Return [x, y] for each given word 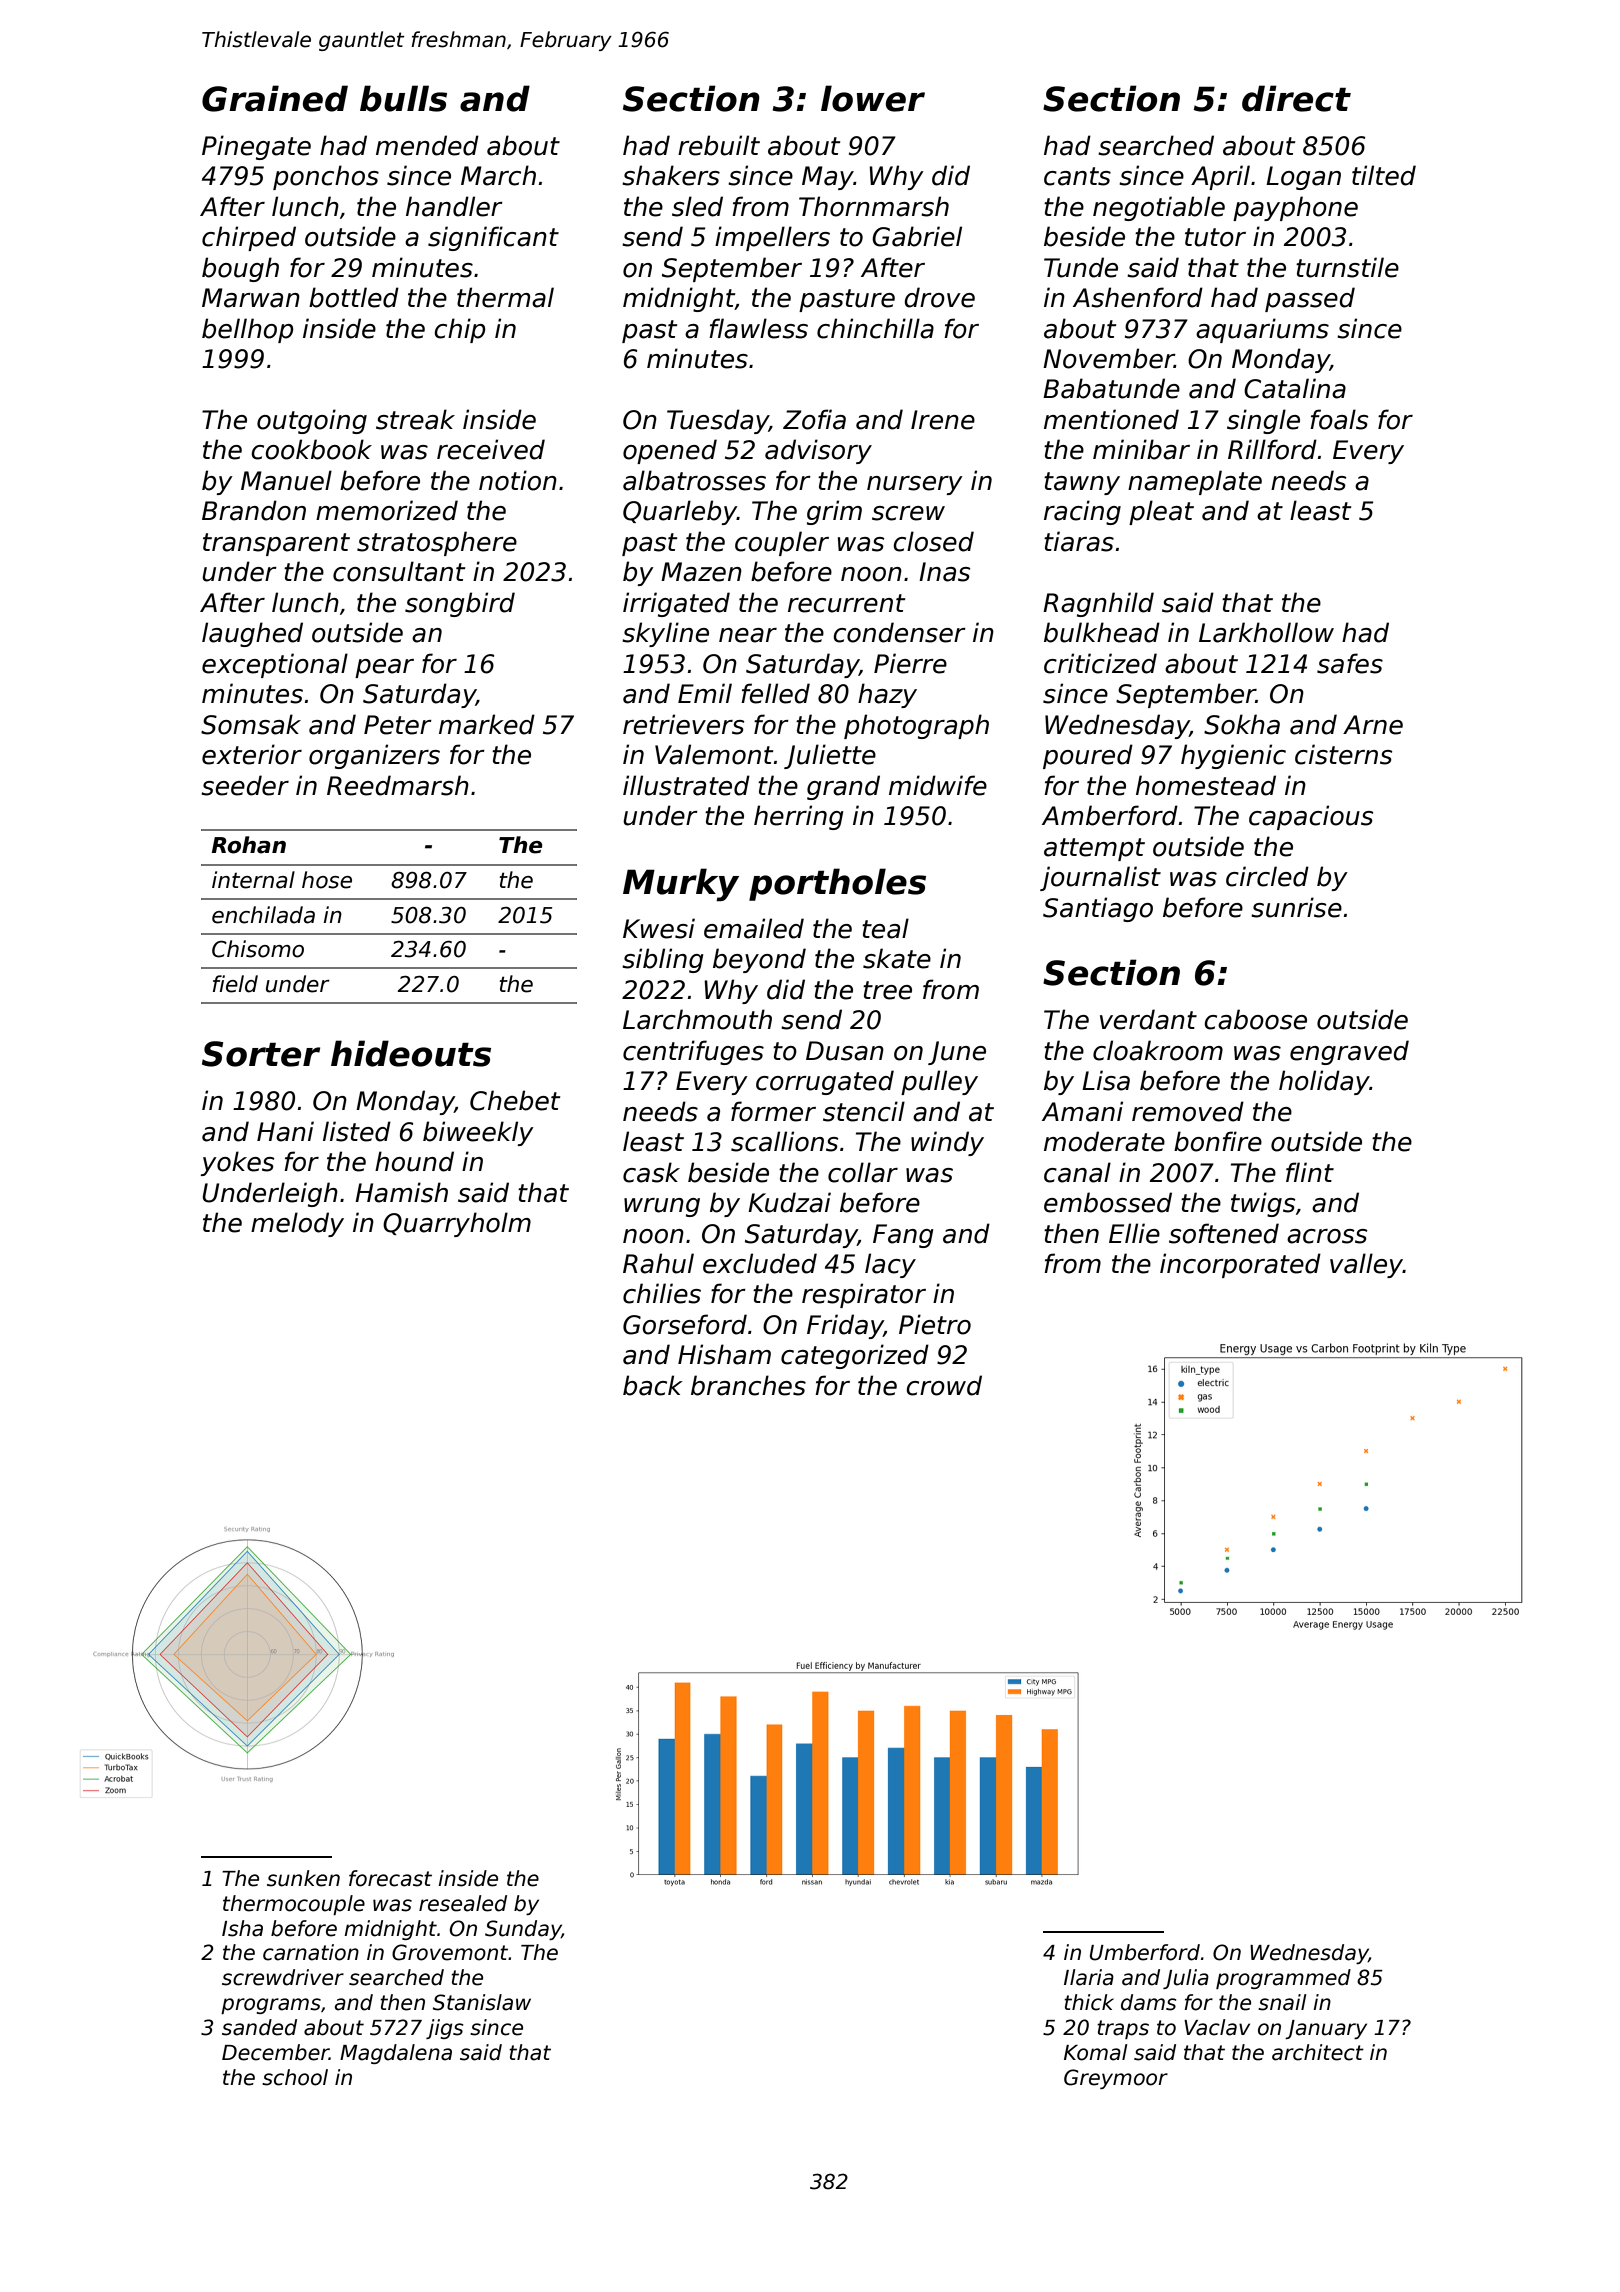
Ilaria [1089, 1977]
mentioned [1111, 419]
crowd [944, 1385]
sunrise [1296, 907]
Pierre [910, 663]
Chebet [515, 1100]
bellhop [247, 330]
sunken [303, 1878]
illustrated [686, 785]
